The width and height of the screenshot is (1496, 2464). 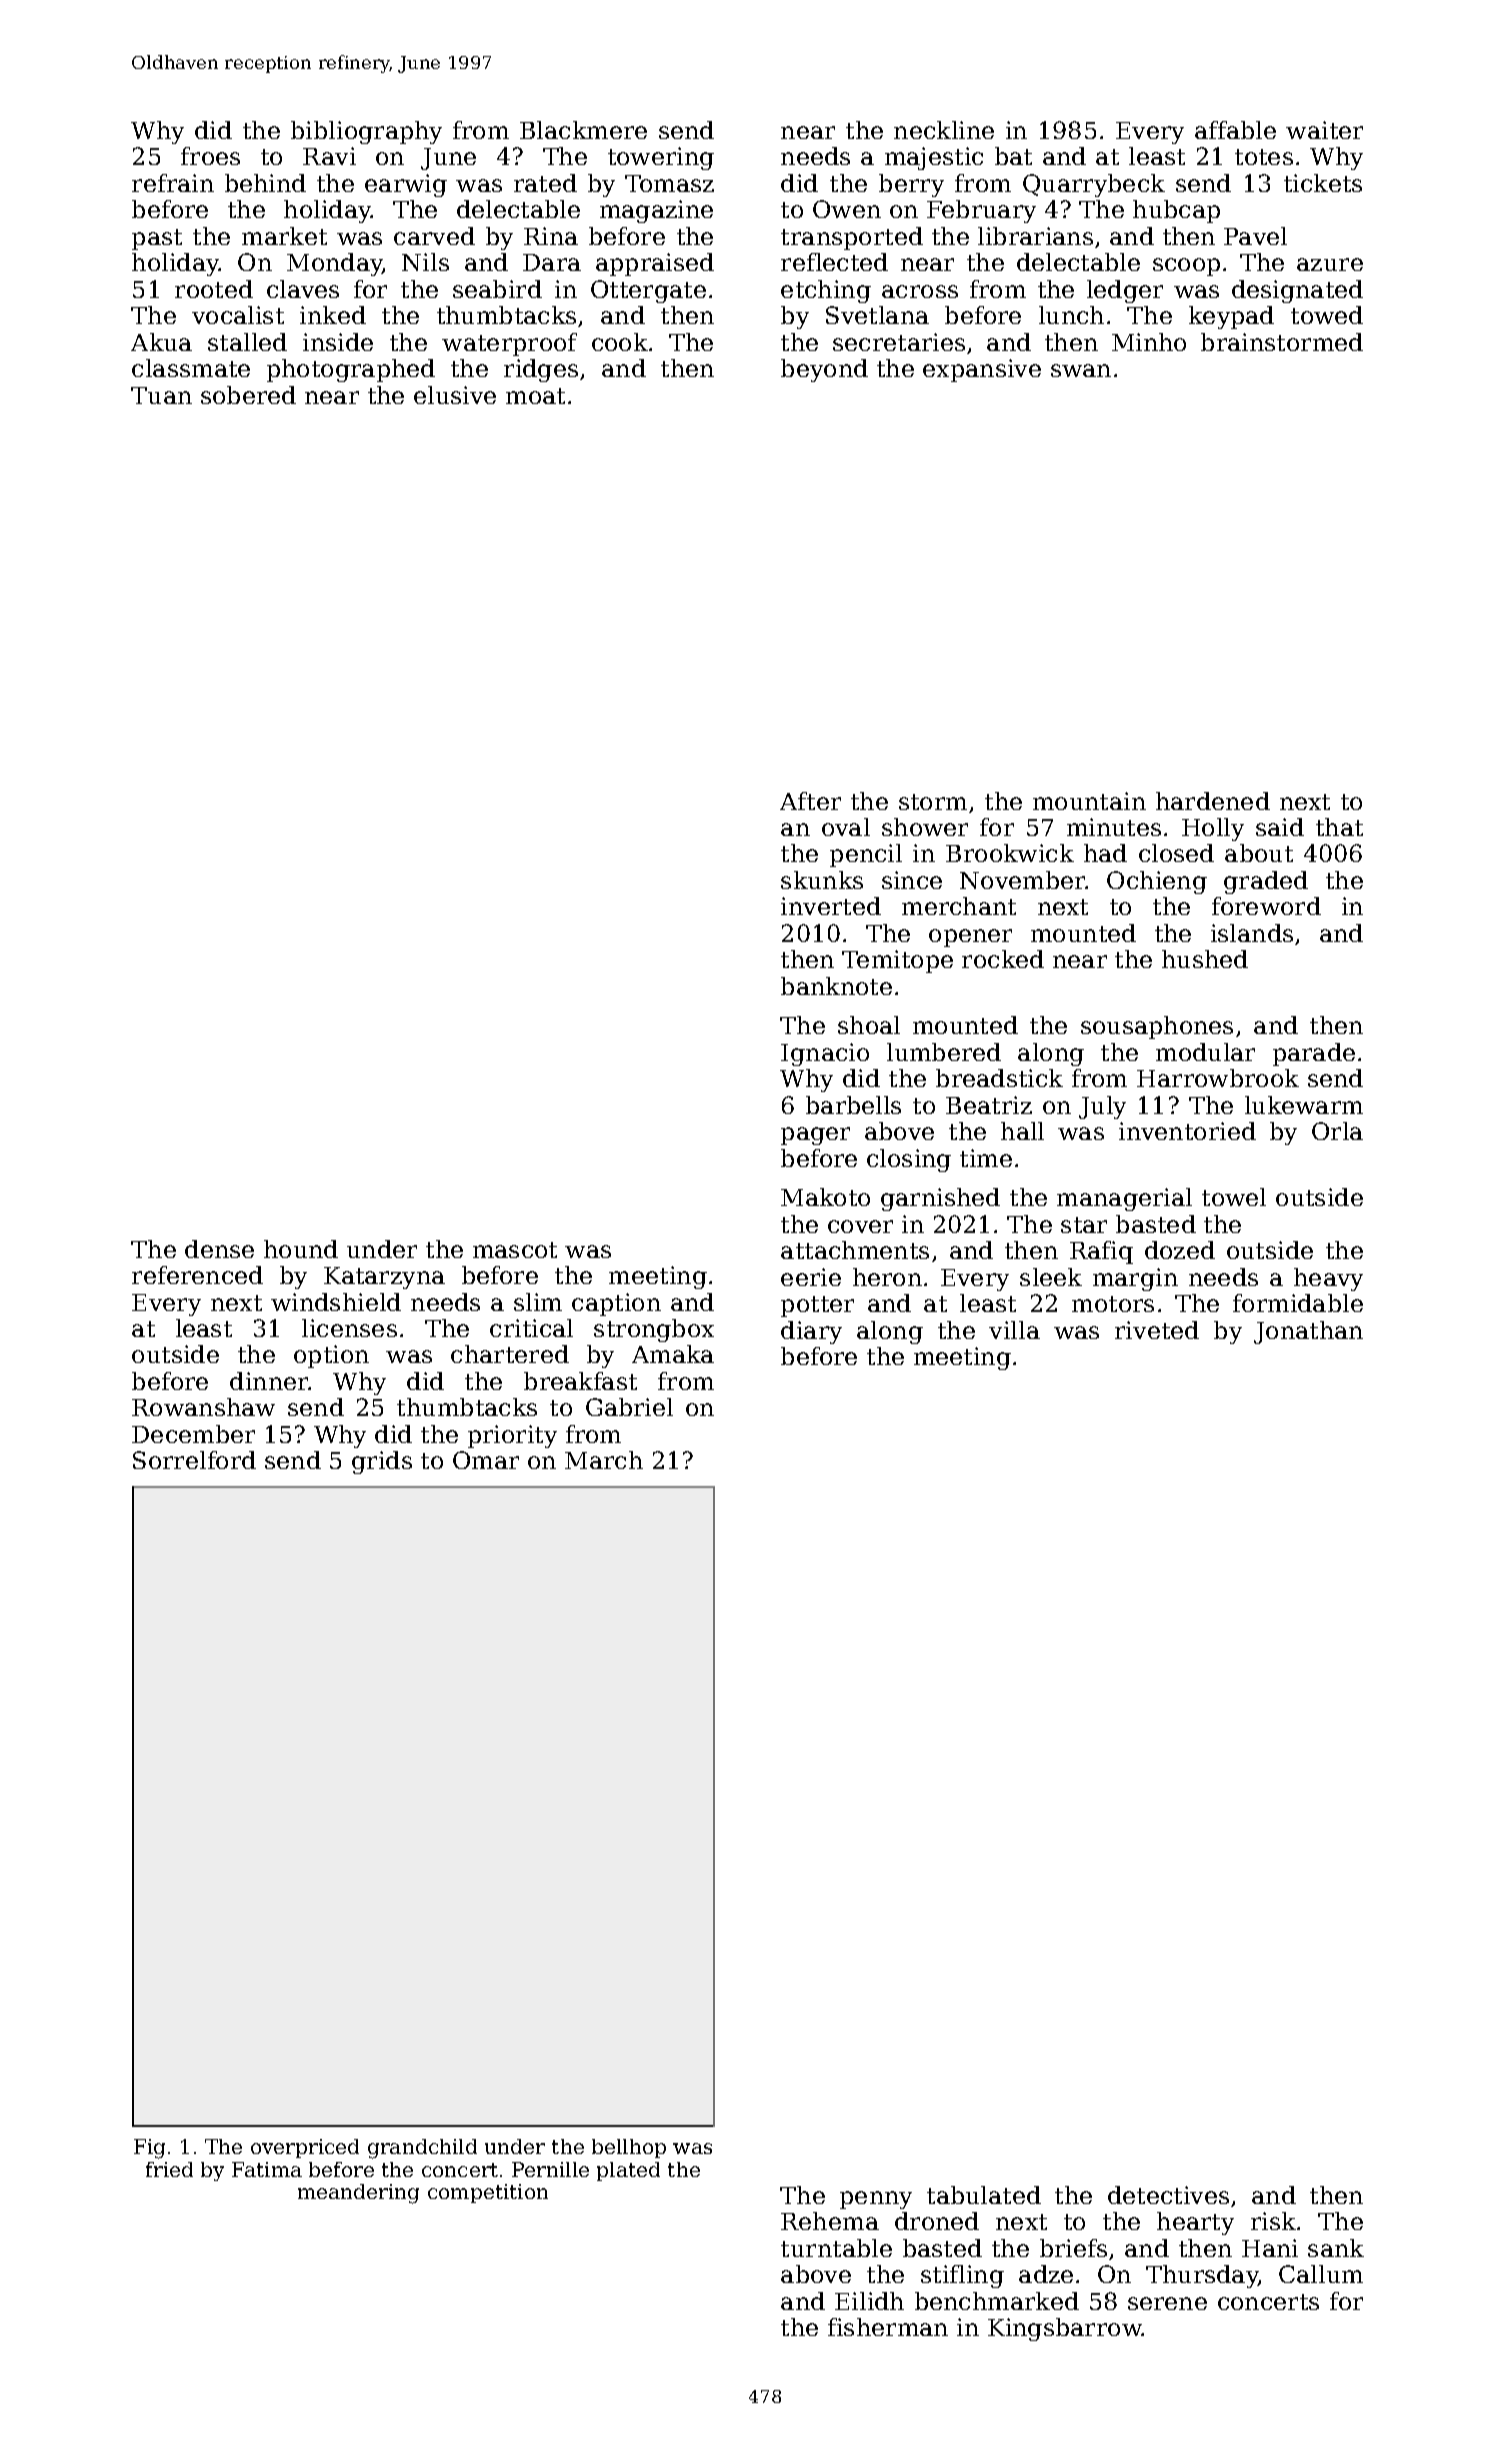 What do you see at coordinates (161, 395) in the screenshot?
I see `Tuan` at bounding box center [161, 395].
